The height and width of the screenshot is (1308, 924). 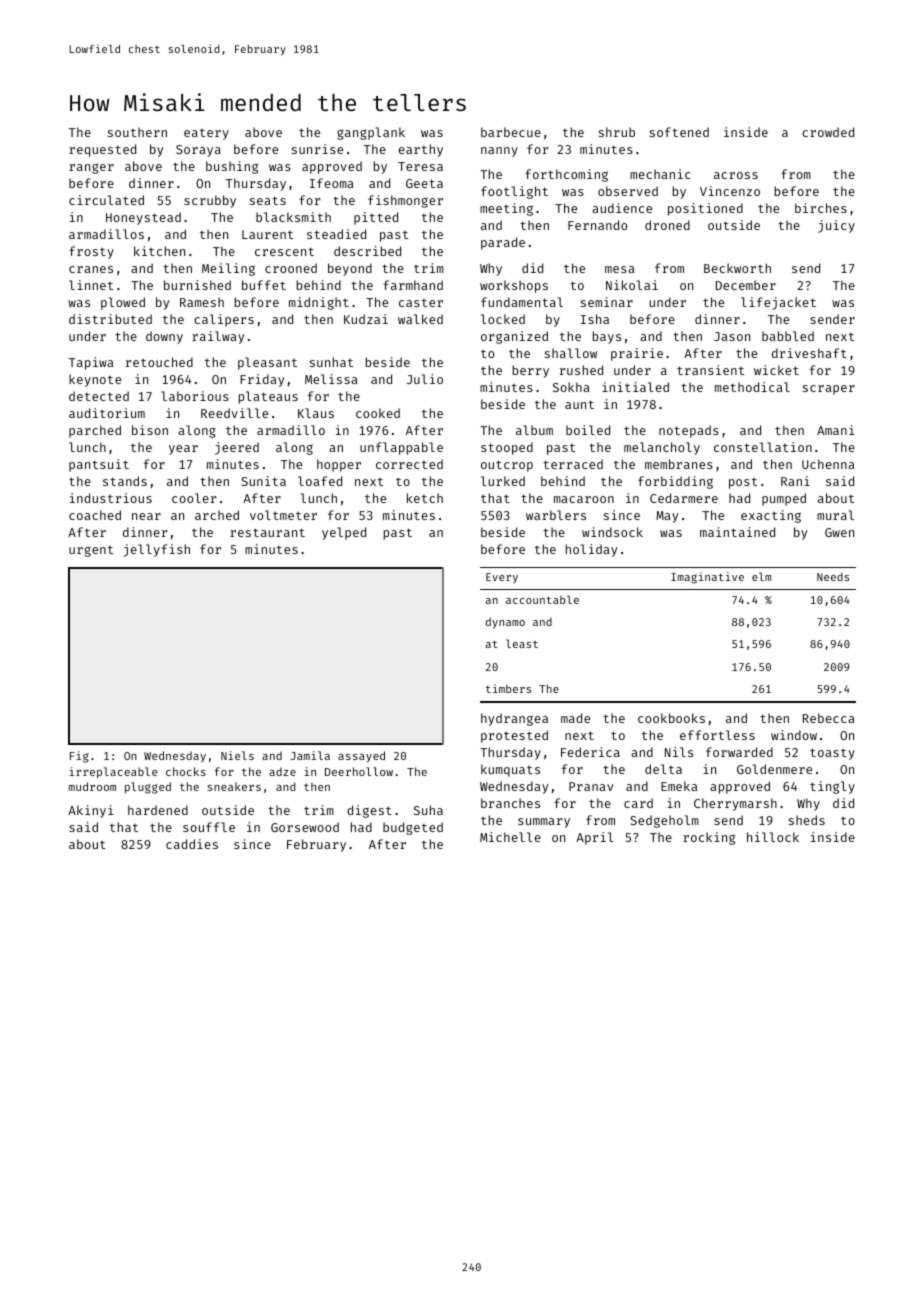 What do you see at coordinates (679, 132) in the screenshot?
I see `softened` at bounding box center [679, 132].
